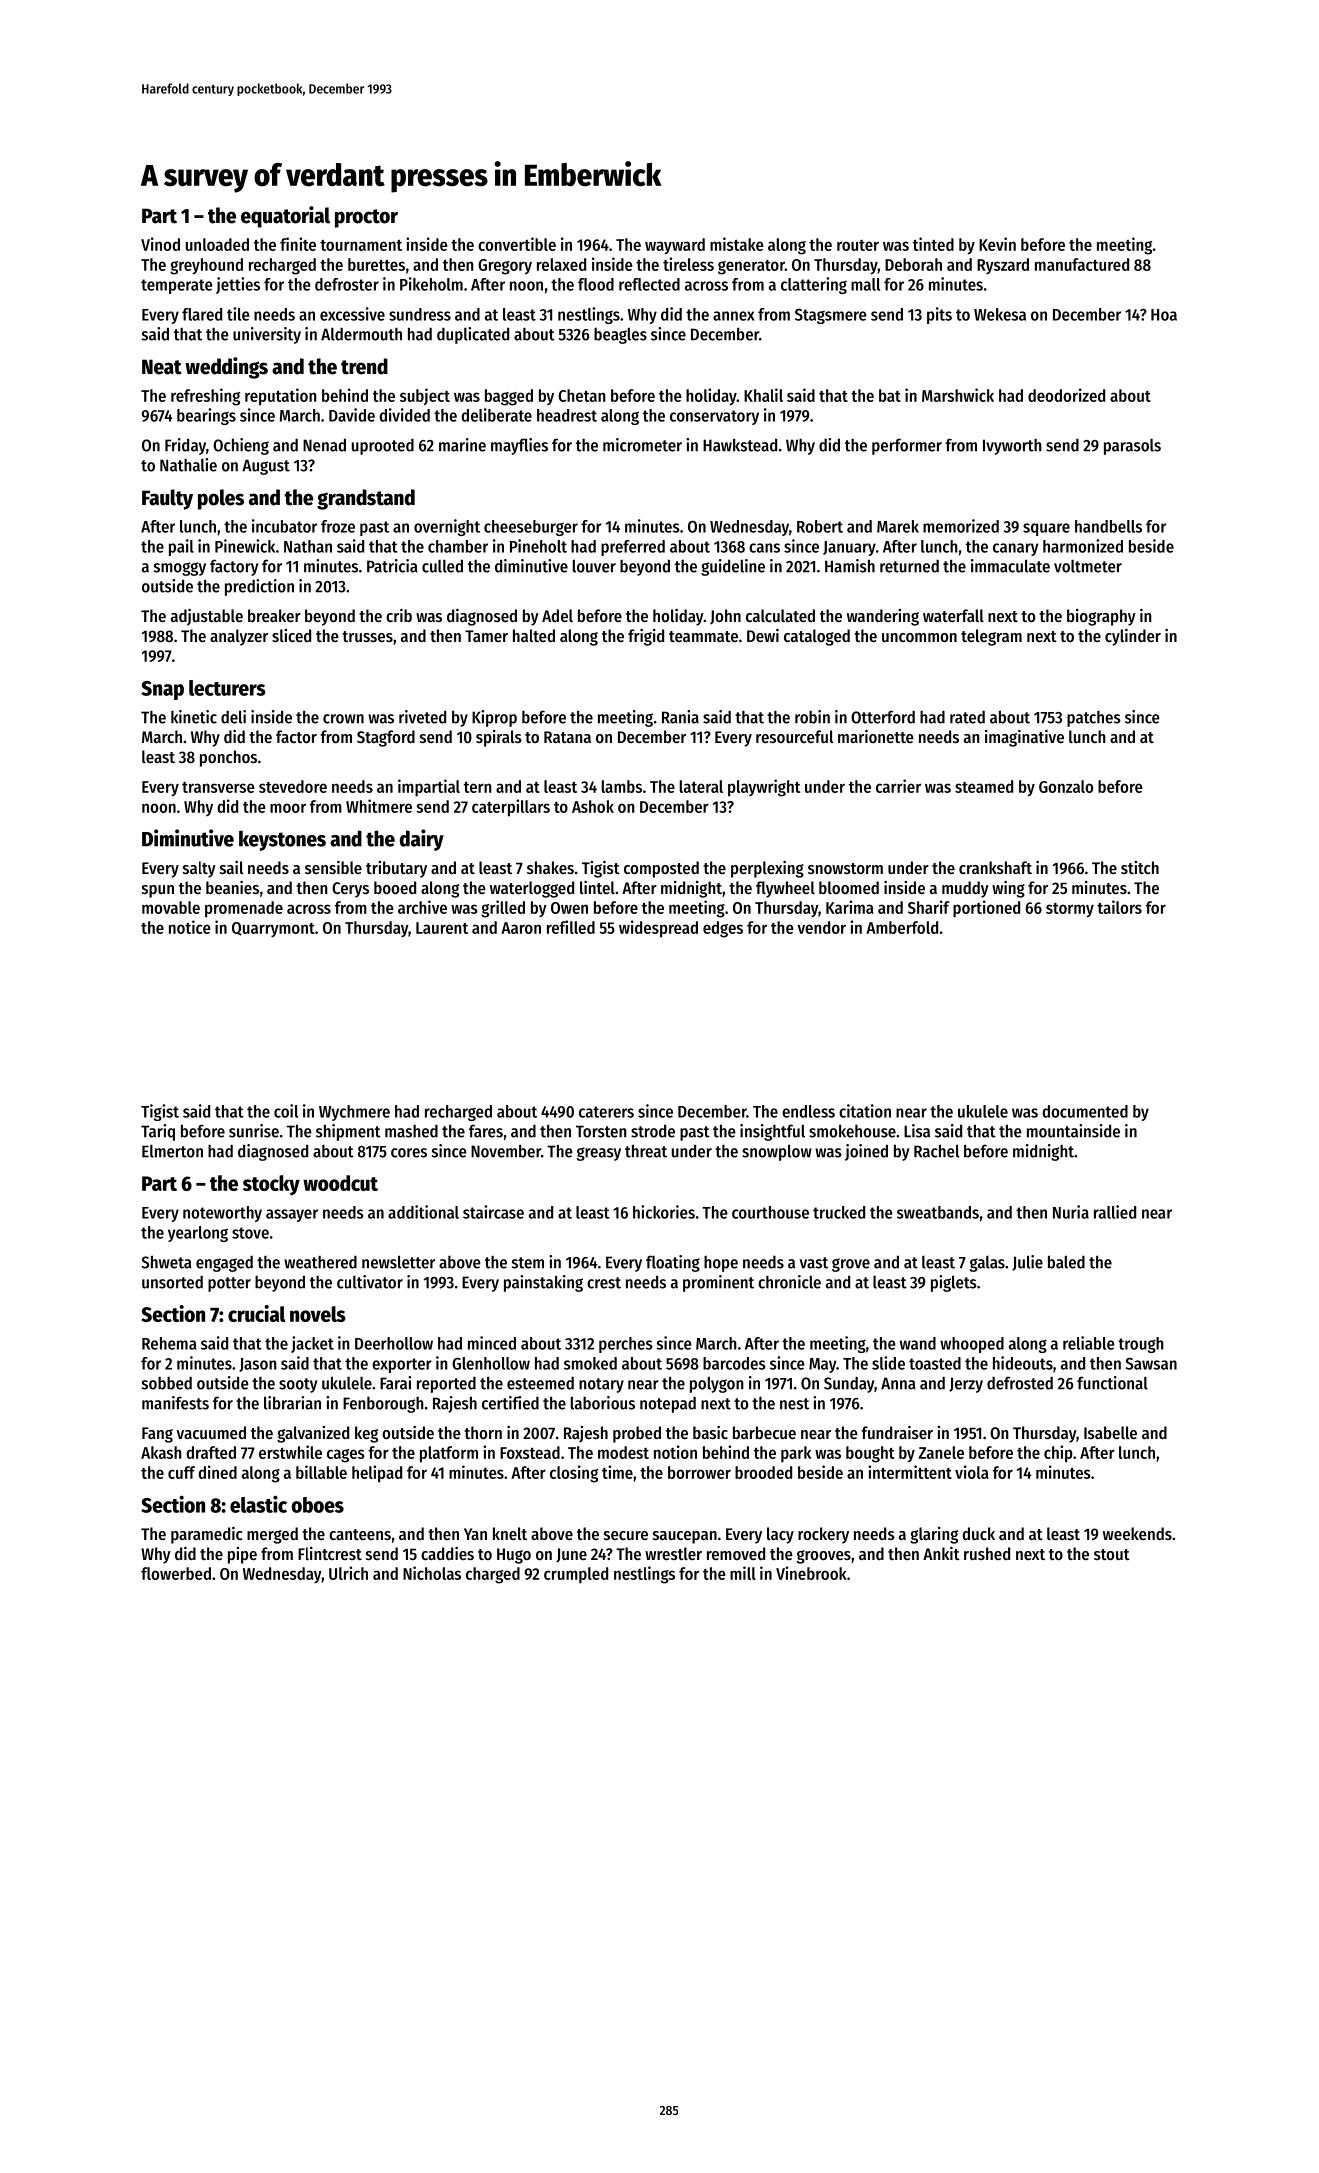  I want to click on imaginative, so click(1024, 738).
